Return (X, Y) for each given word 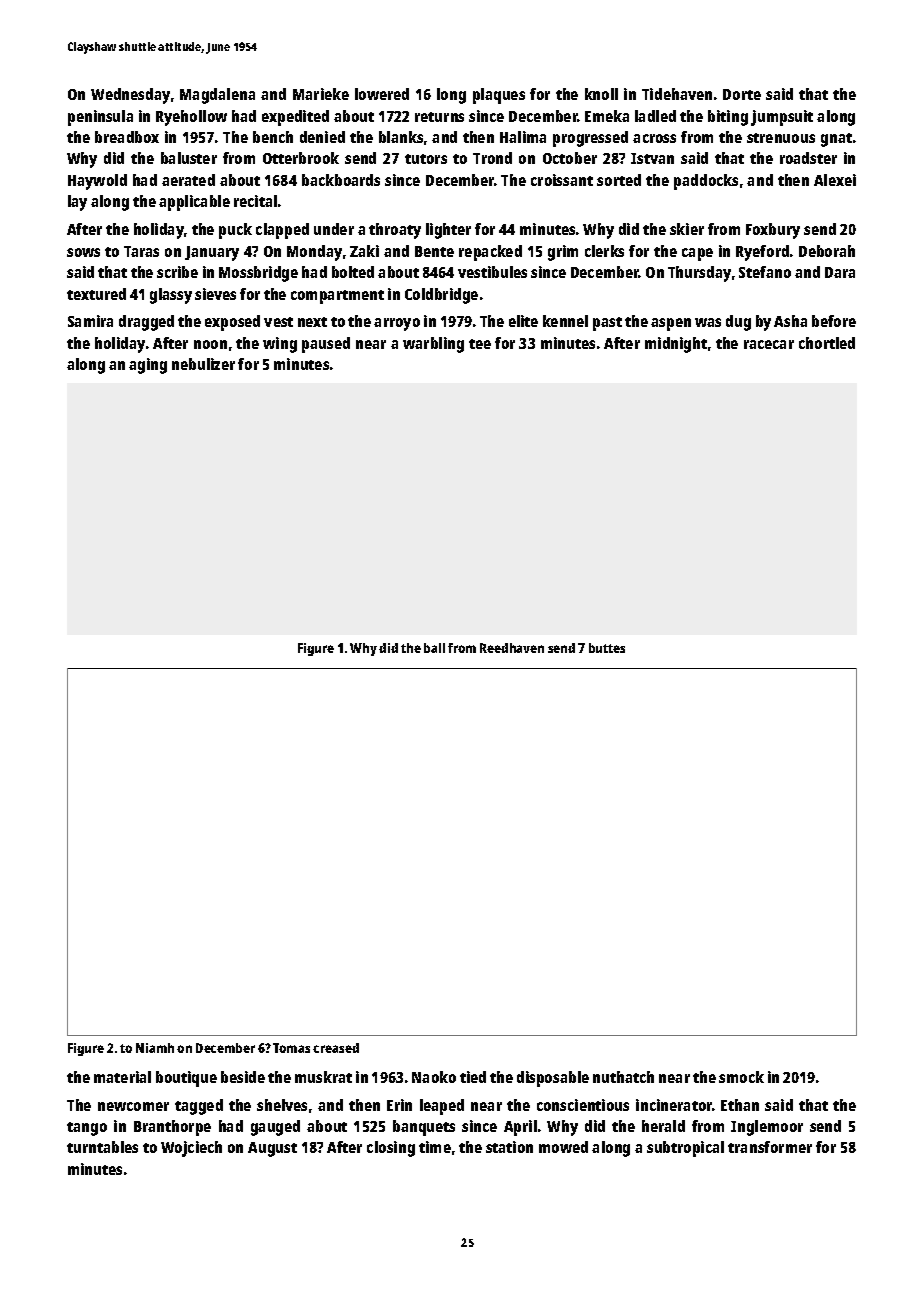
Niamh (155, 1048)
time (435, 1147)
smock (741, 1077)
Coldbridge (441, 296)
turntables (102, 1147)
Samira (90, 321)
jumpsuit (782, 118)
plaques (499, 96)
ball (434, 648)
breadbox (127, 137)
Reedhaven (512, 648)
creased (336, 1048)
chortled (827, 343)
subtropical (685, 1149)
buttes (607, 648)
